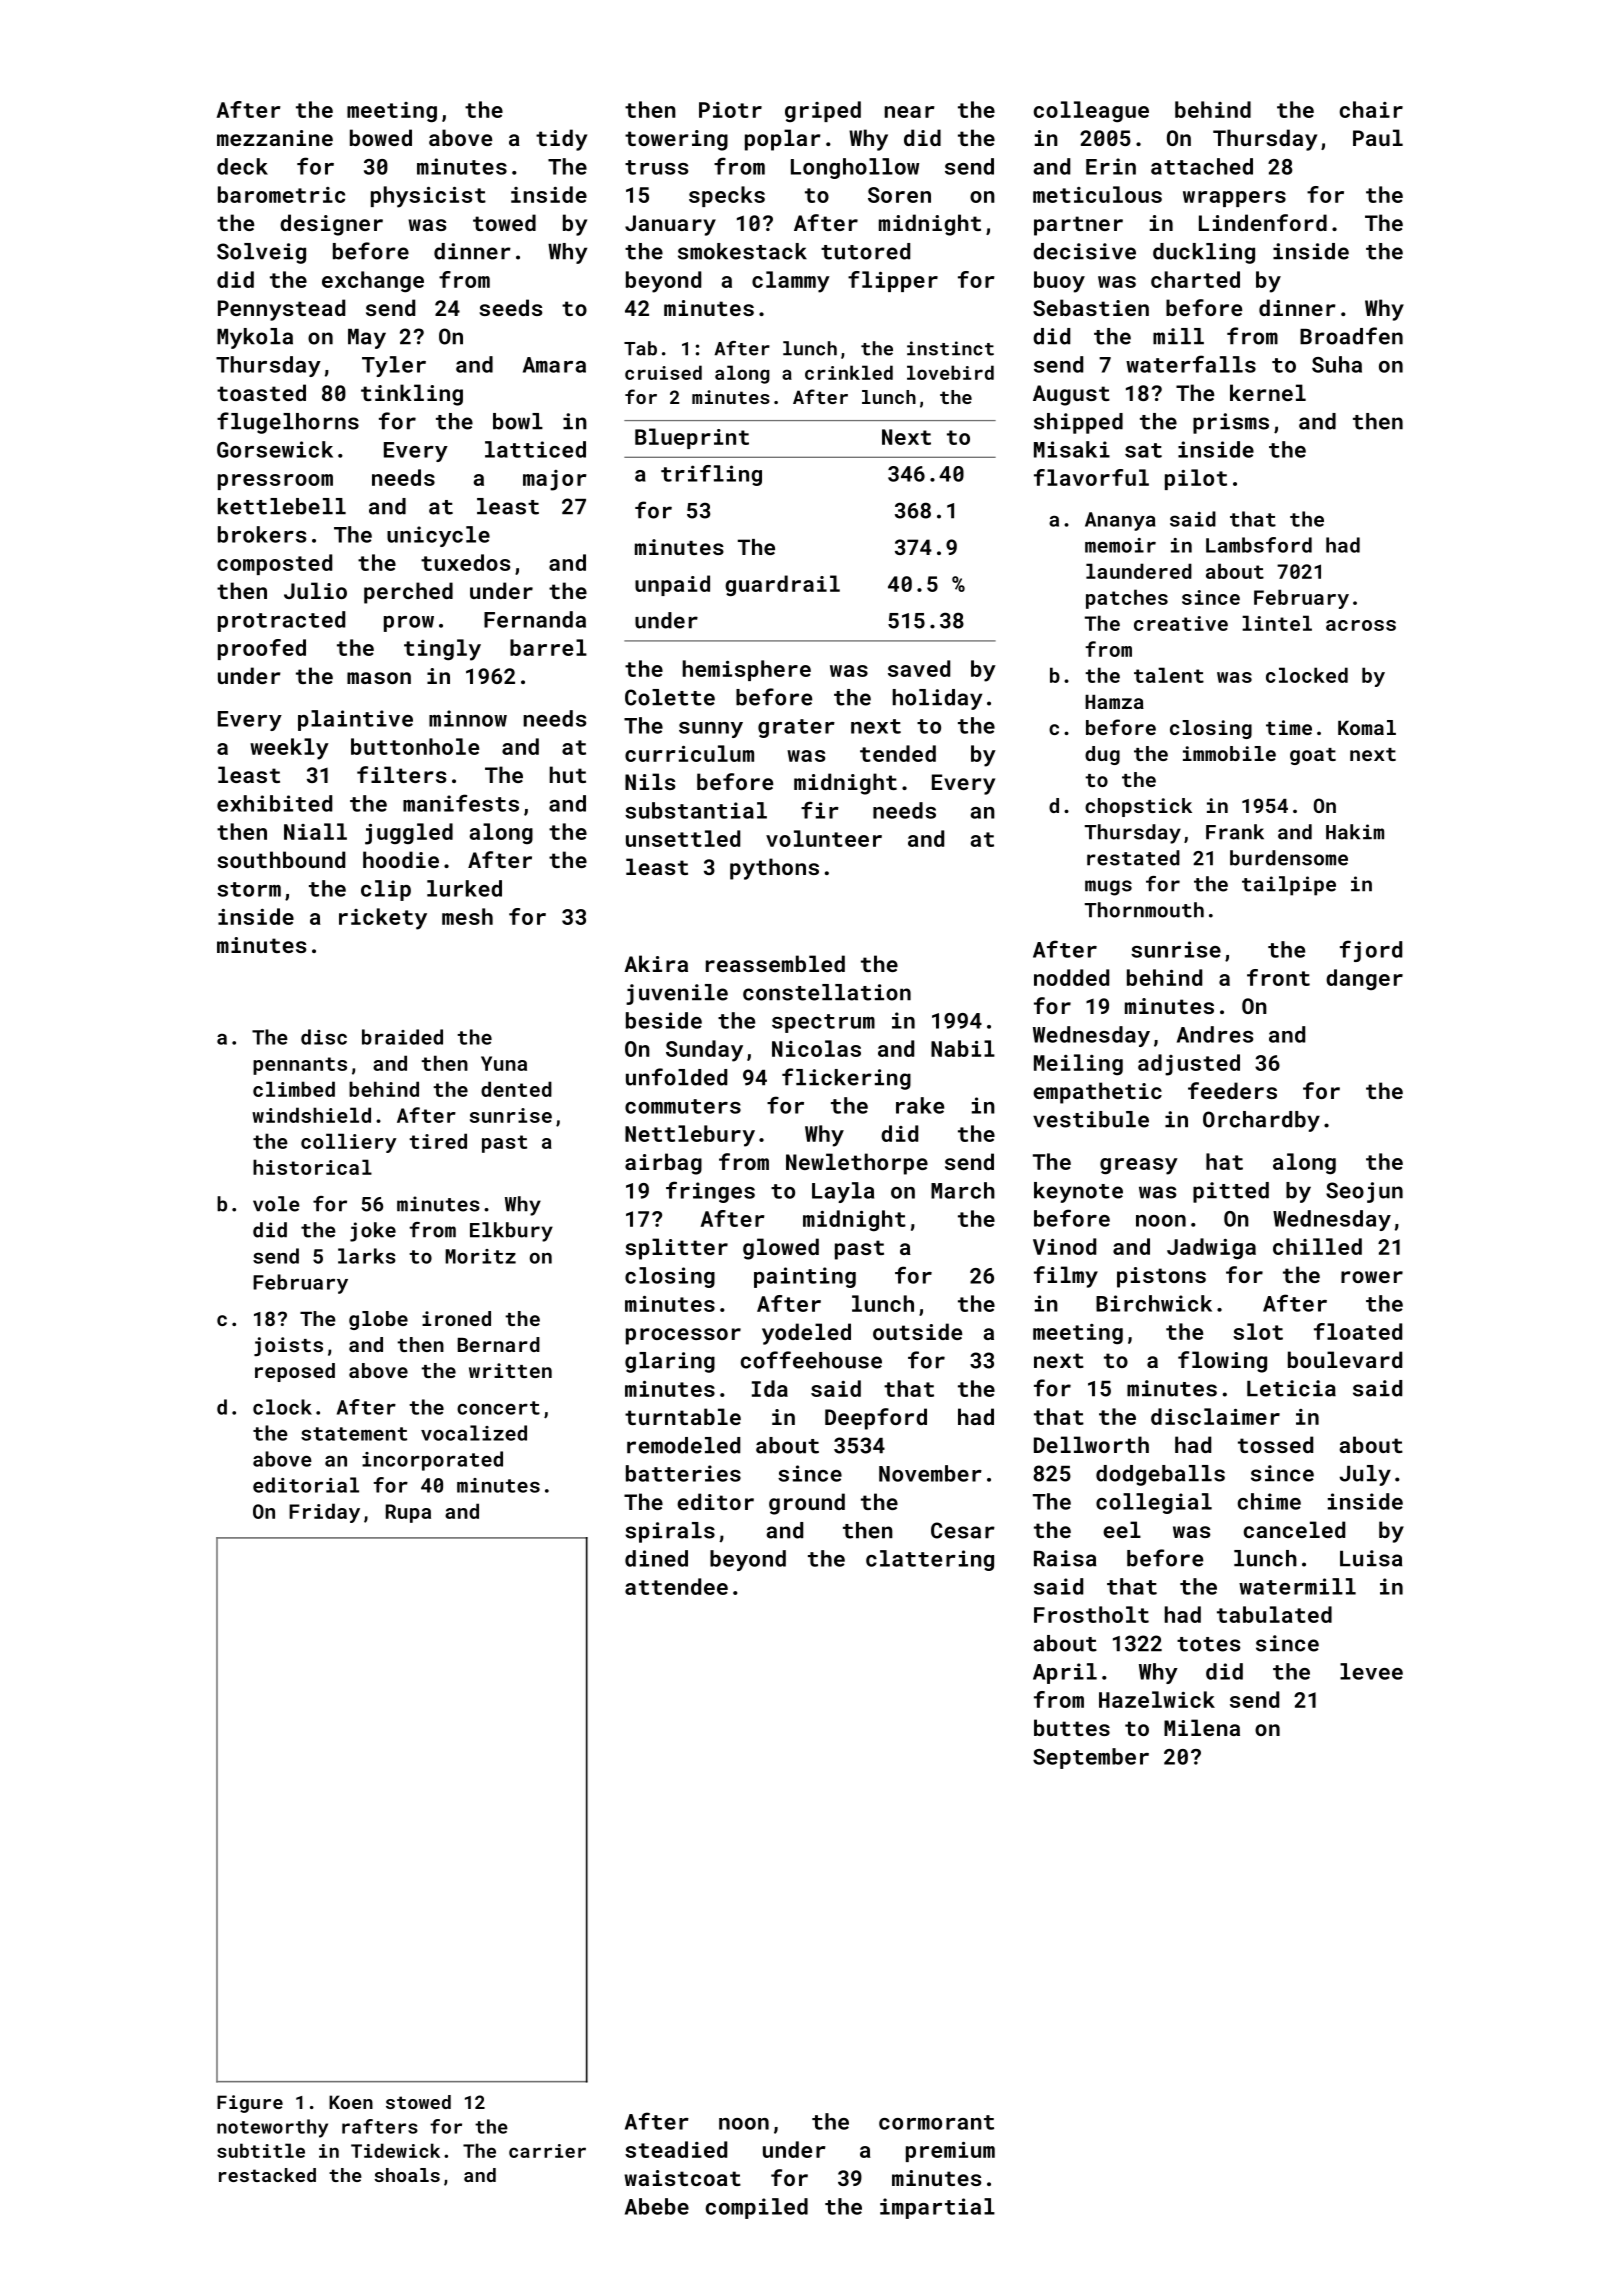 Image resolution: width=1620 pixels, height=2292 pixels. Describe the element at coordinates (937, 2208) in the screenshot. I see `impartial` at that location.
